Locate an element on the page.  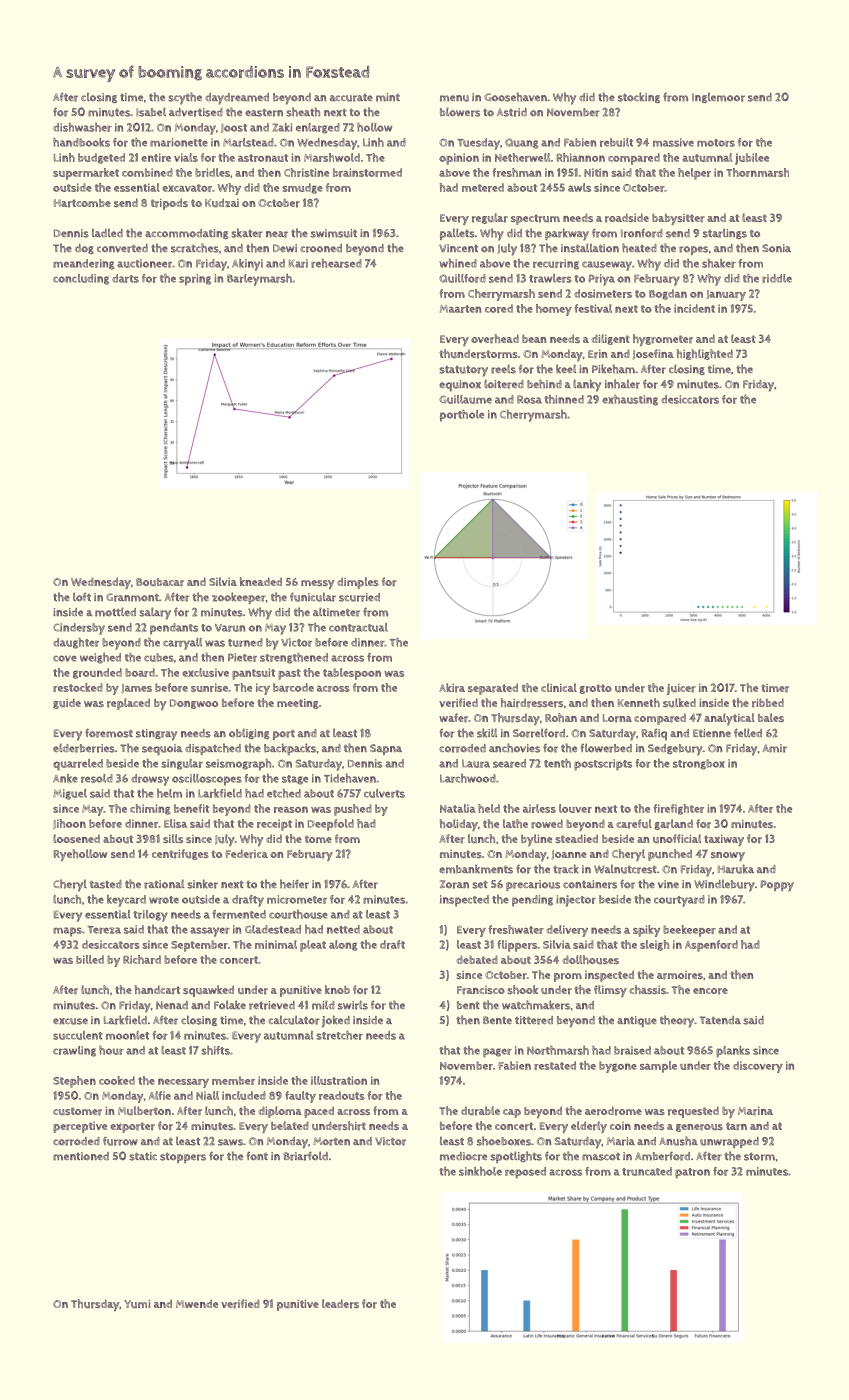
accurate is located at coordinates (351, 98).
